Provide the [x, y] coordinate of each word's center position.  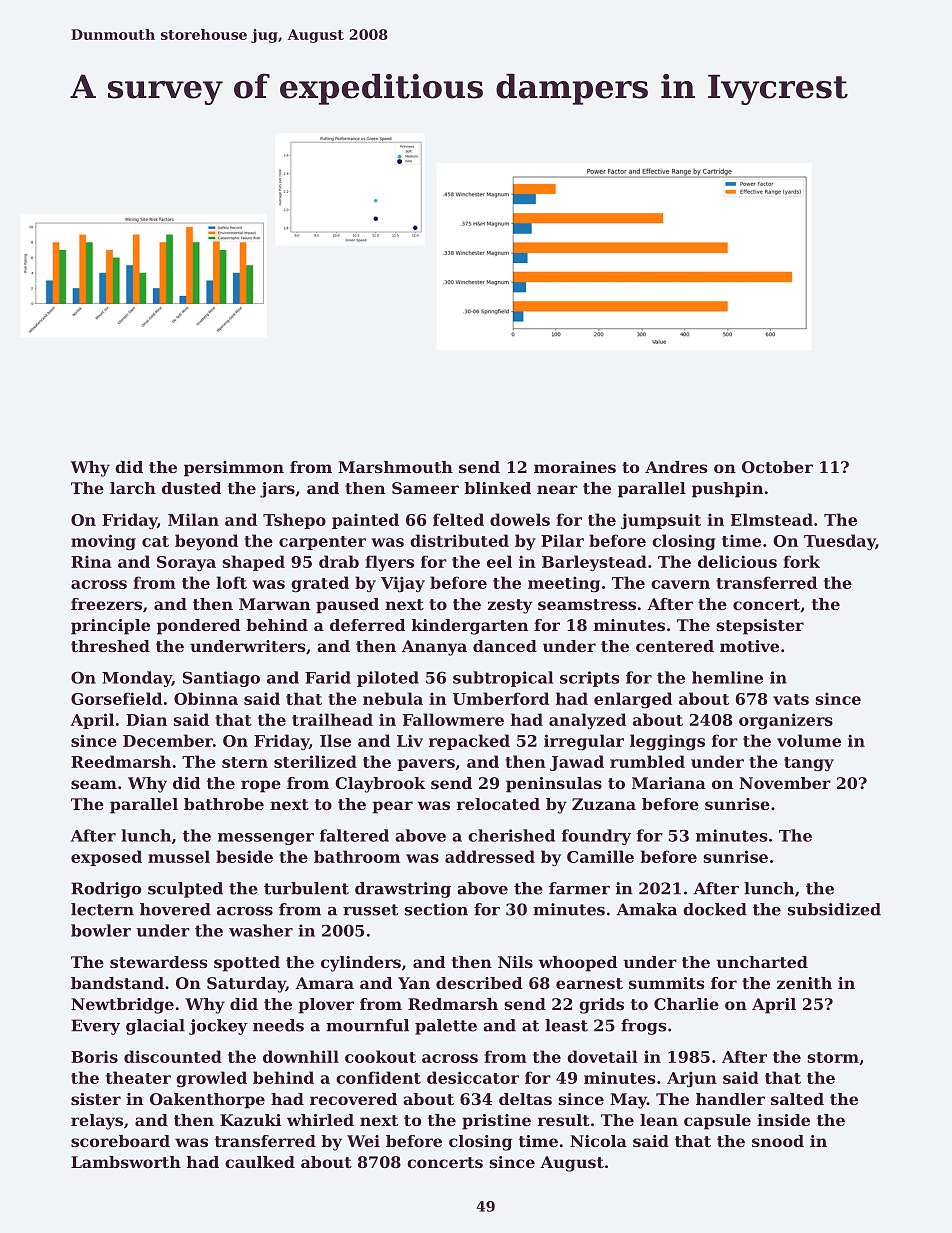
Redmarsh [453, 1004]
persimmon [234, 469]
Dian [146, 719]
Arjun [692, 1079]
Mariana [669, 783]
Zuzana [604, 804]
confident [378, 1077]
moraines [575, 467]
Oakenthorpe [207, 1101]
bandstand [117, 983]
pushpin [727, 490]
